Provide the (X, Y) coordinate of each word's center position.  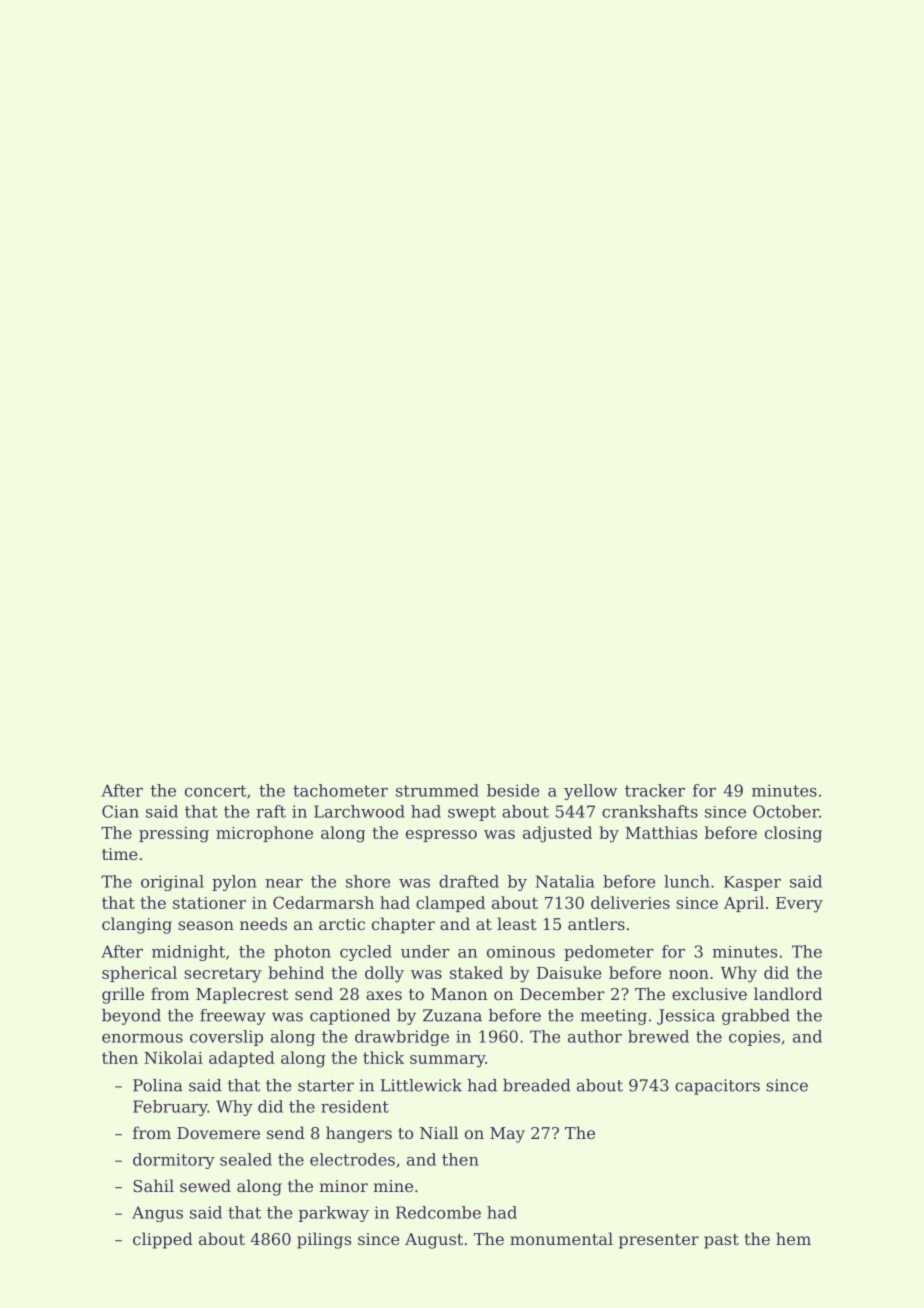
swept (472, 813)
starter (326, 1086)
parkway (334, 1214)
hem (793, 1238)
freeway (233, 1017)
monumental (561, 1238)
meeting (613, 1017)
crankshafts (650, 811)
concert (215, 791)
